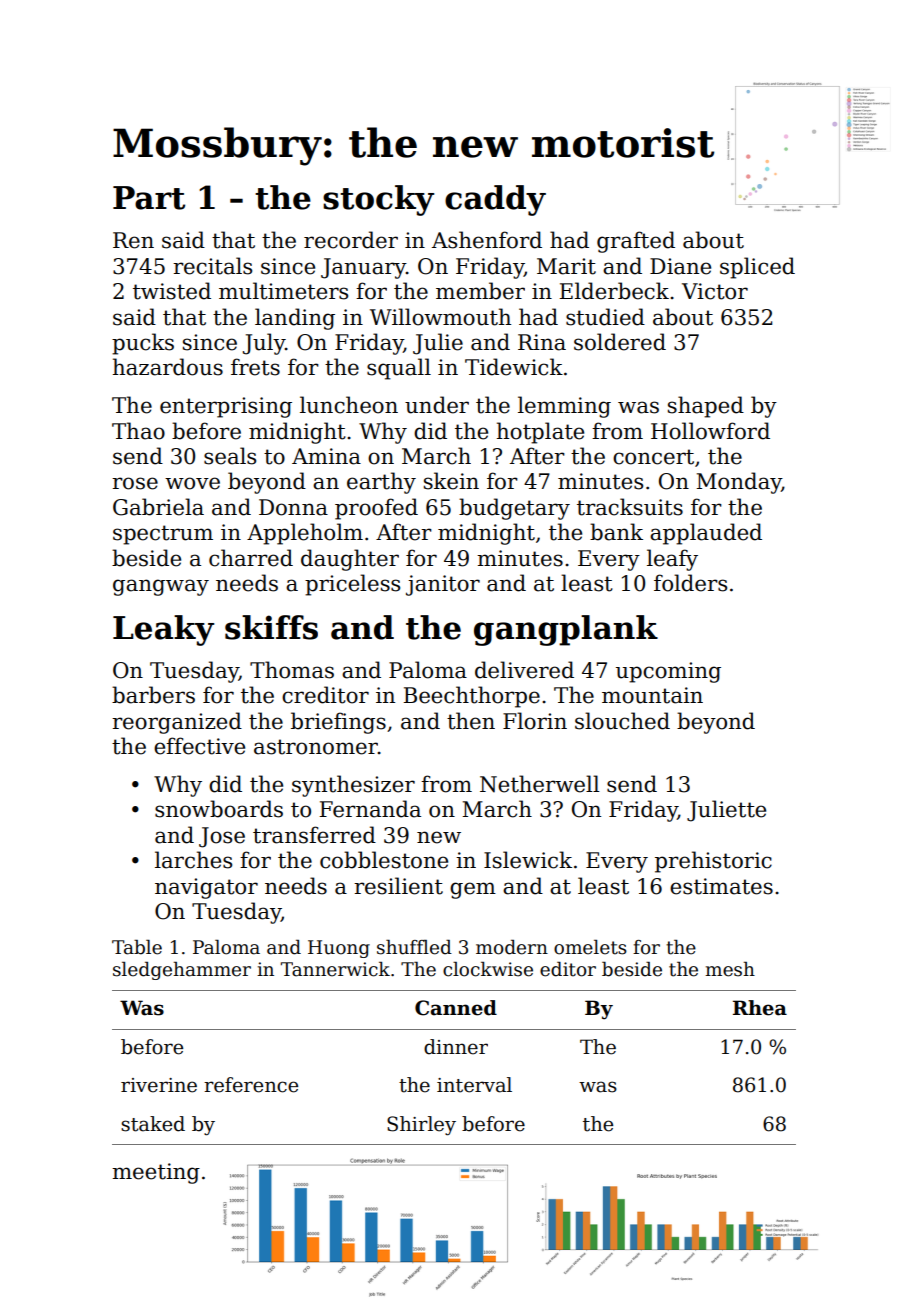  Describe the element at coordinates (149, 198) in the image. I see `Part` at that location.
